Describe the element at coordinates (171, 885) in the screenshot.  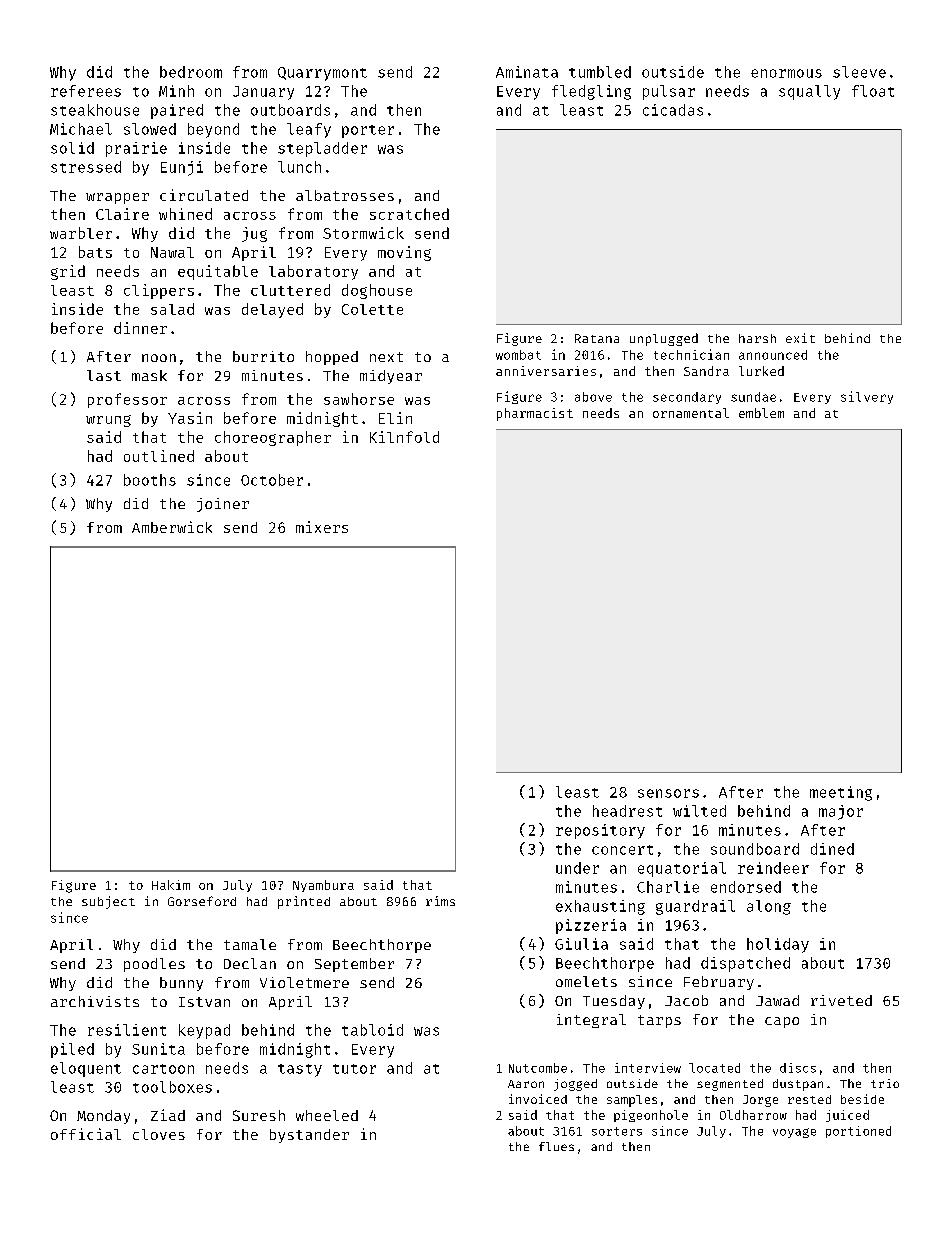
I see `Hakim` at that location.
